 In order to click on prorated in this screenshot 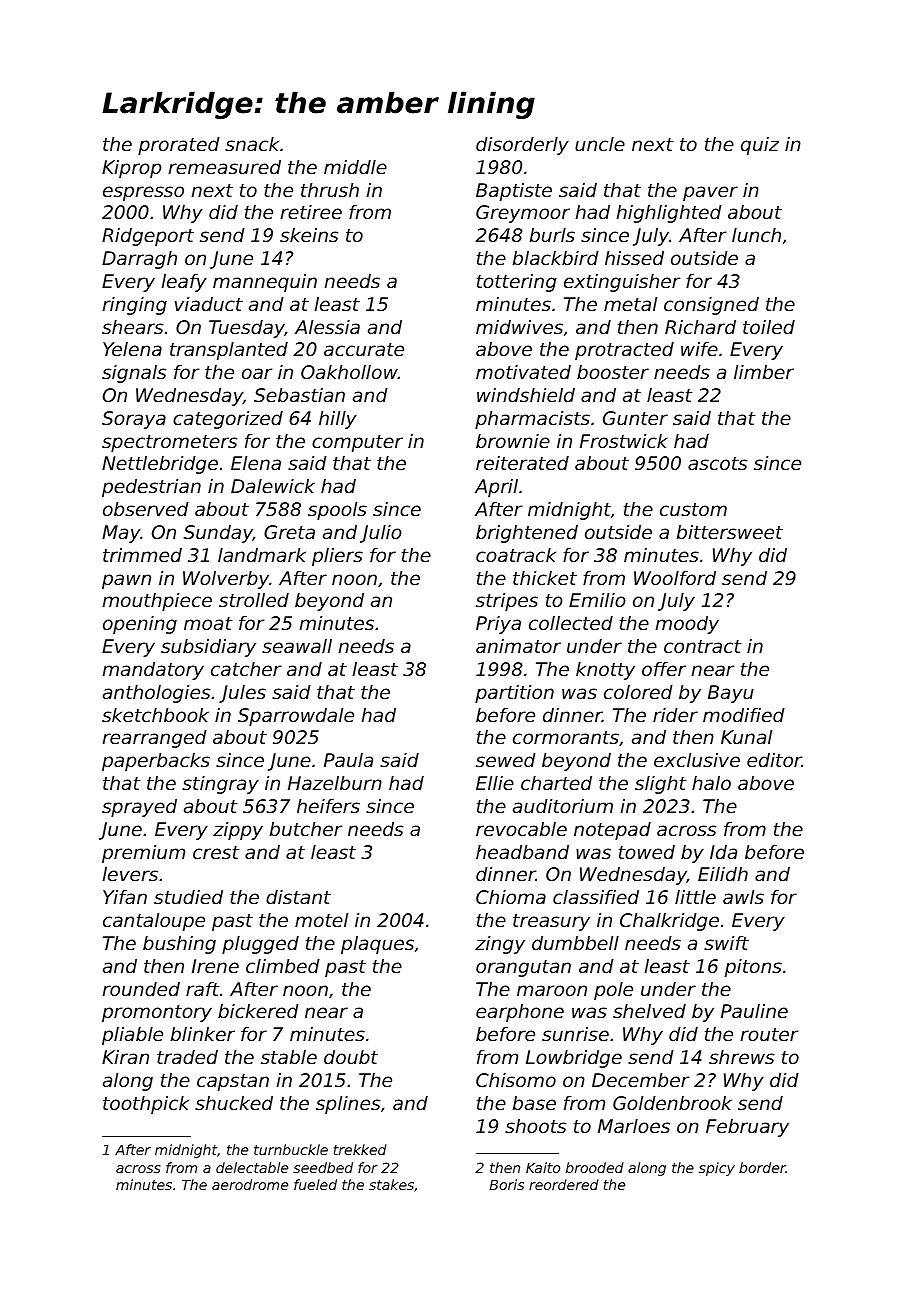, I will do `click(179, 146)`.
